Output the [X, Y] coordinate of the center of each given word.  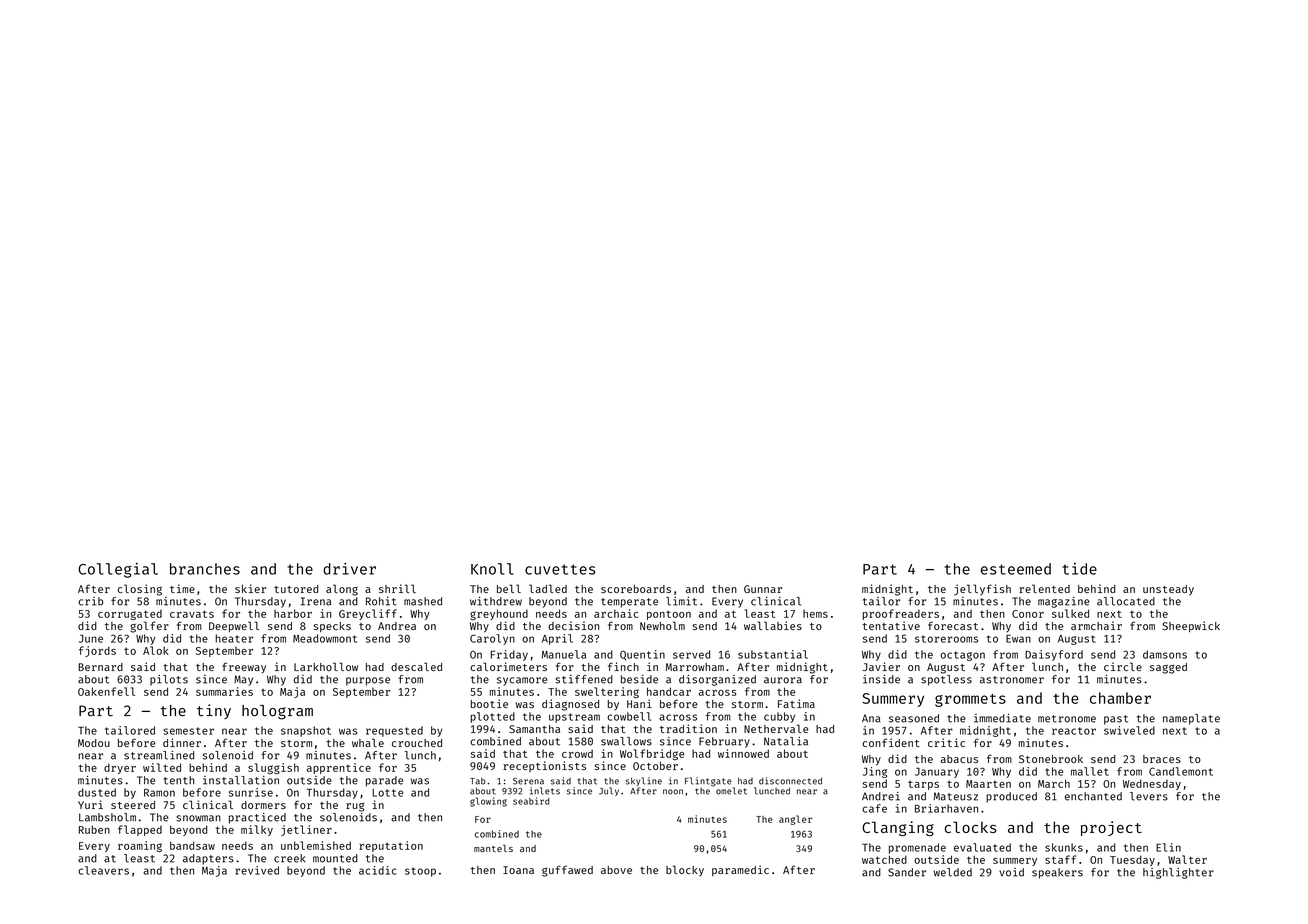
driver [349, 569]
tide [1079, 569]
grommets [970, 700]
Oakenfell [106, 691]
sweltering [607, 692]
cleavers [103, 870]
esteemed [1016, 569]
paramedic [740, 870]
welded [953, 872]
